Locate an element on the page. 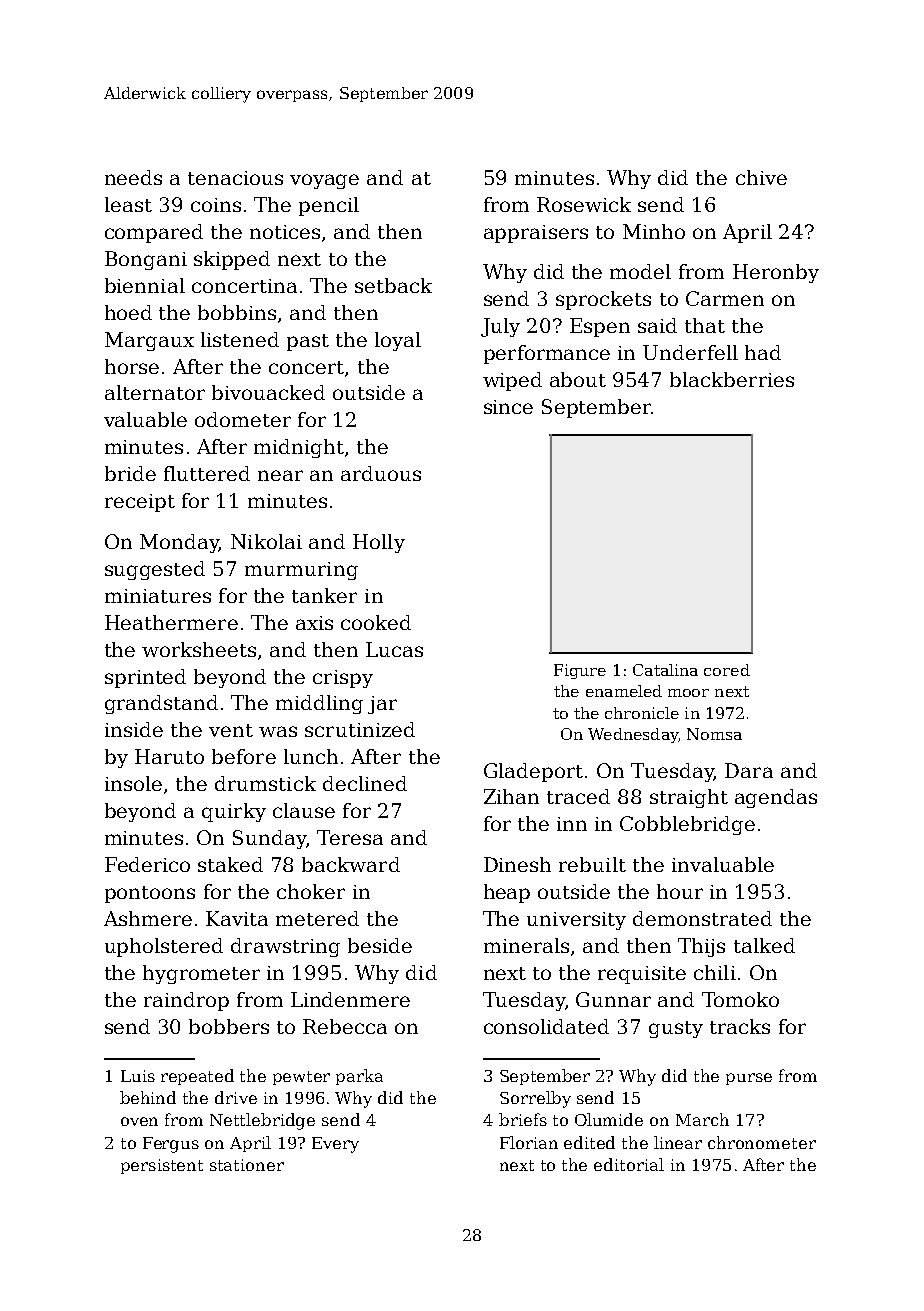  Every is located at coordinates (335, 1145).
